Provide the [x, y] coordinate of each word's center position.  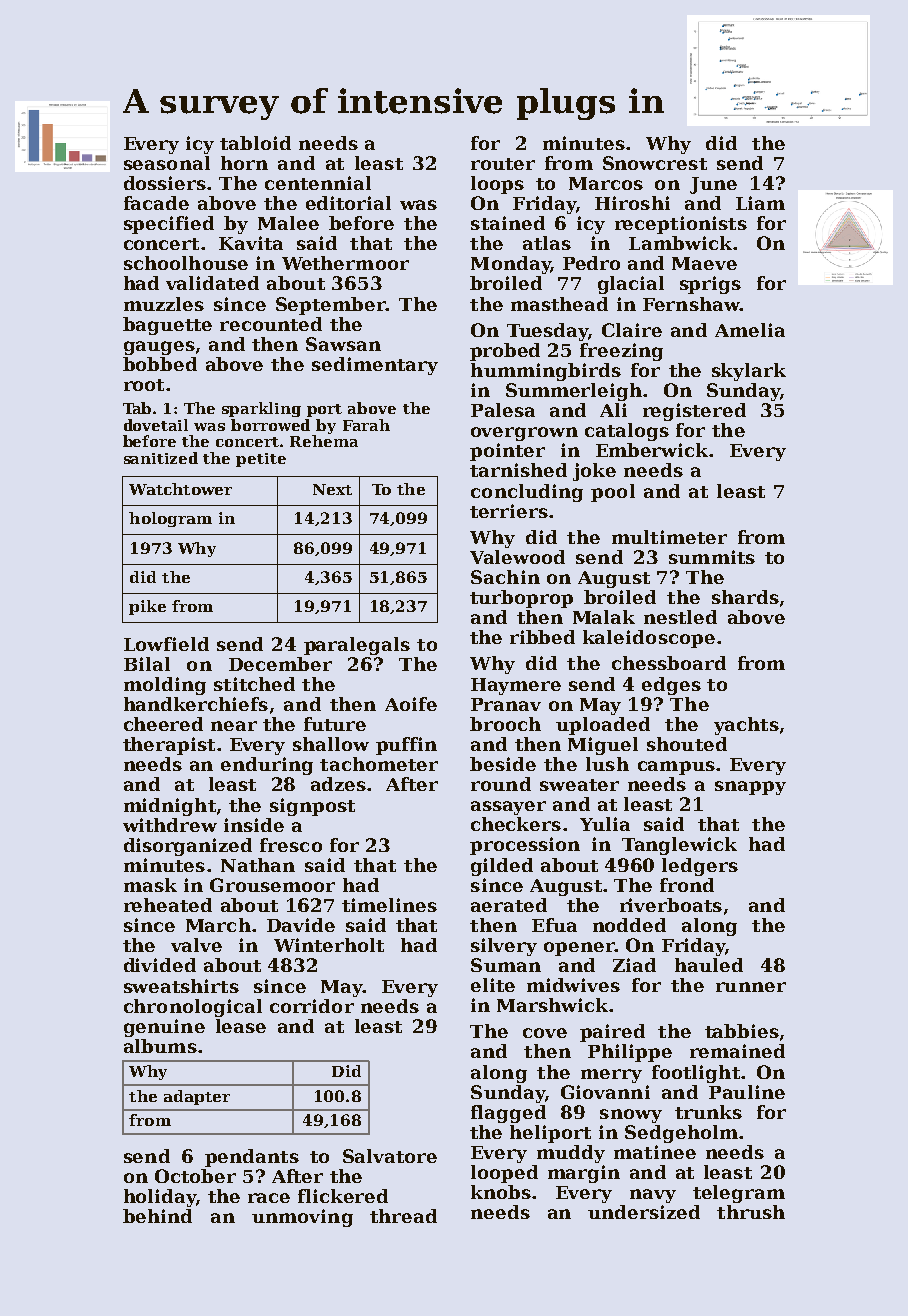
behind [157, 1216]
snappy [750, 788]
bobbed [160, 364]
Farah [366, 425]
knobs [501, 1192]
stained [508, 223]
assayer [508, 808]
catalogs [627, 432]
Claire [632, 330]
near [234, 726]
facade [156, 203]
